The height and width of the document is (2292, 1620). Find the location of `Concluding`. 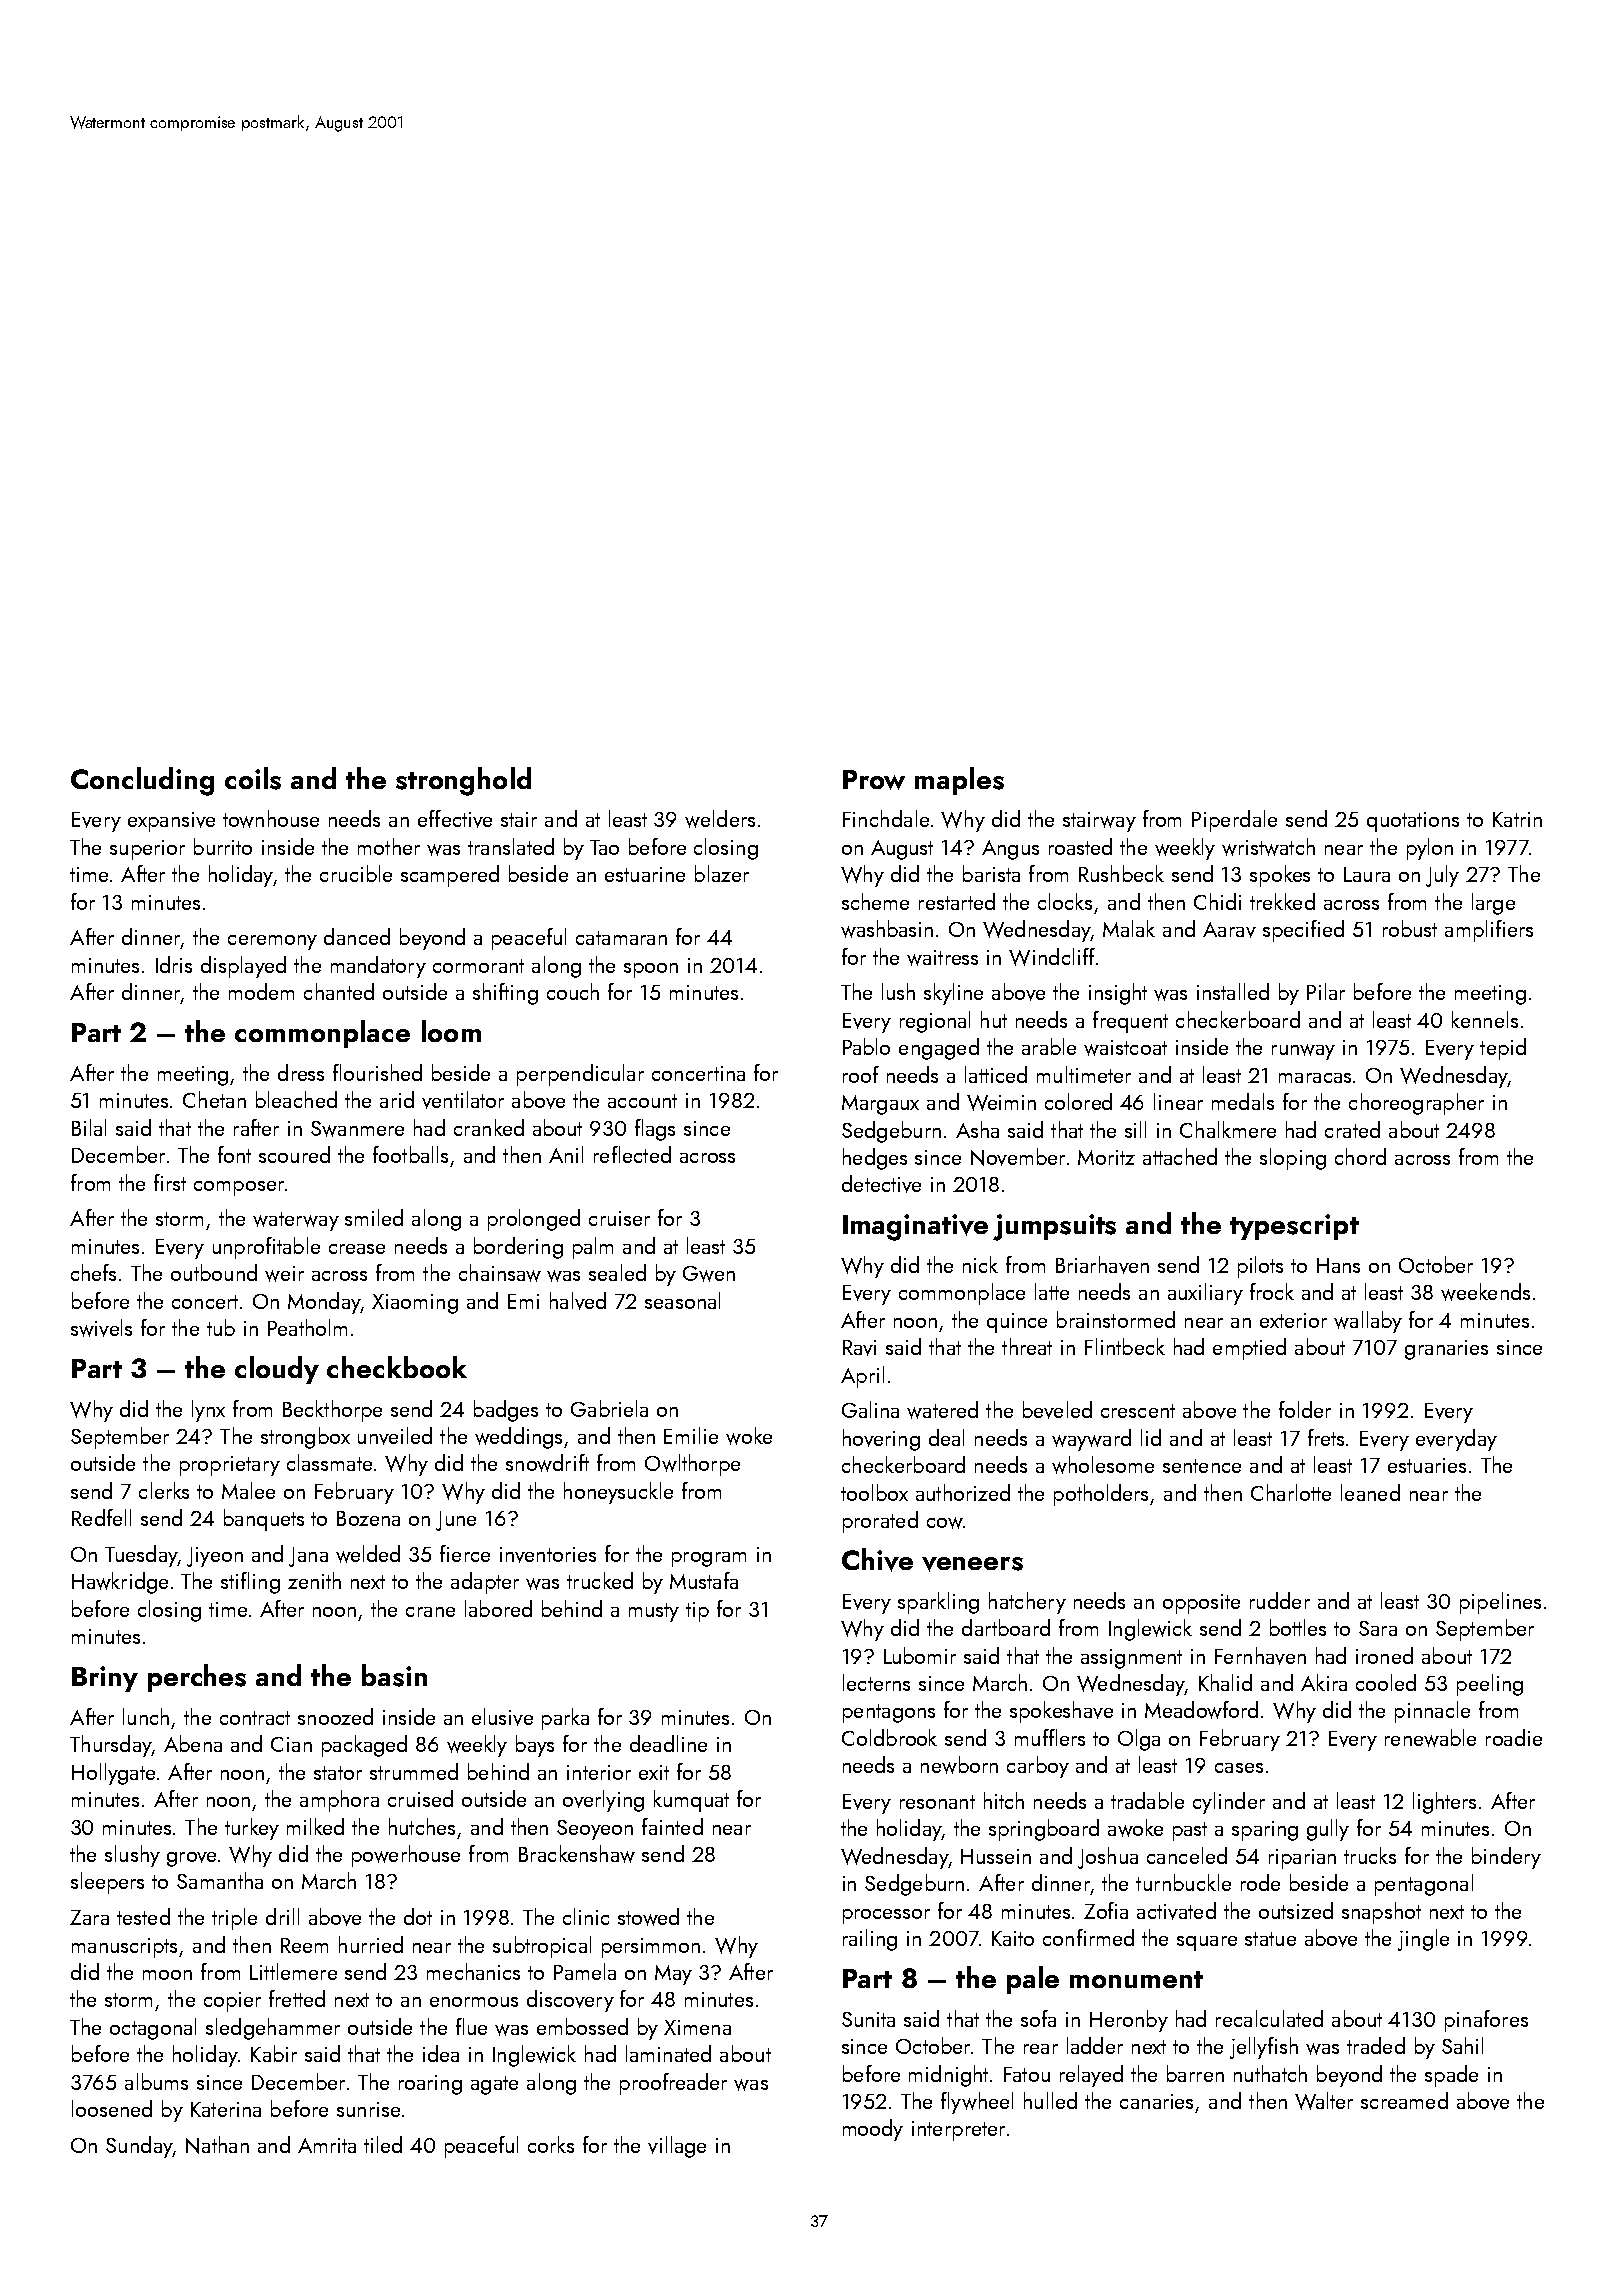

Concluding is located at coordinates (142, 781).
